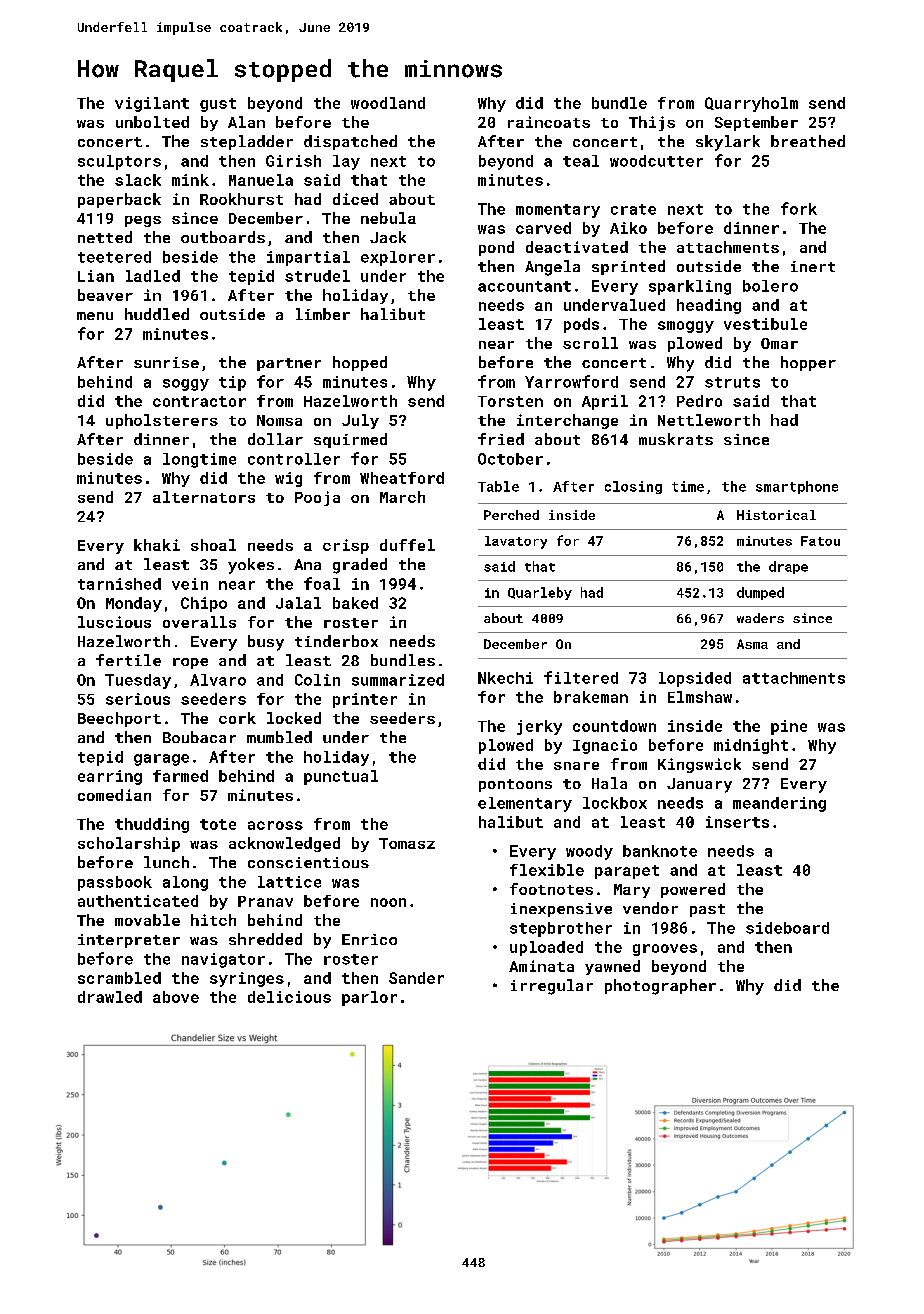  I want to click on vigilant, so click(152, 104).
